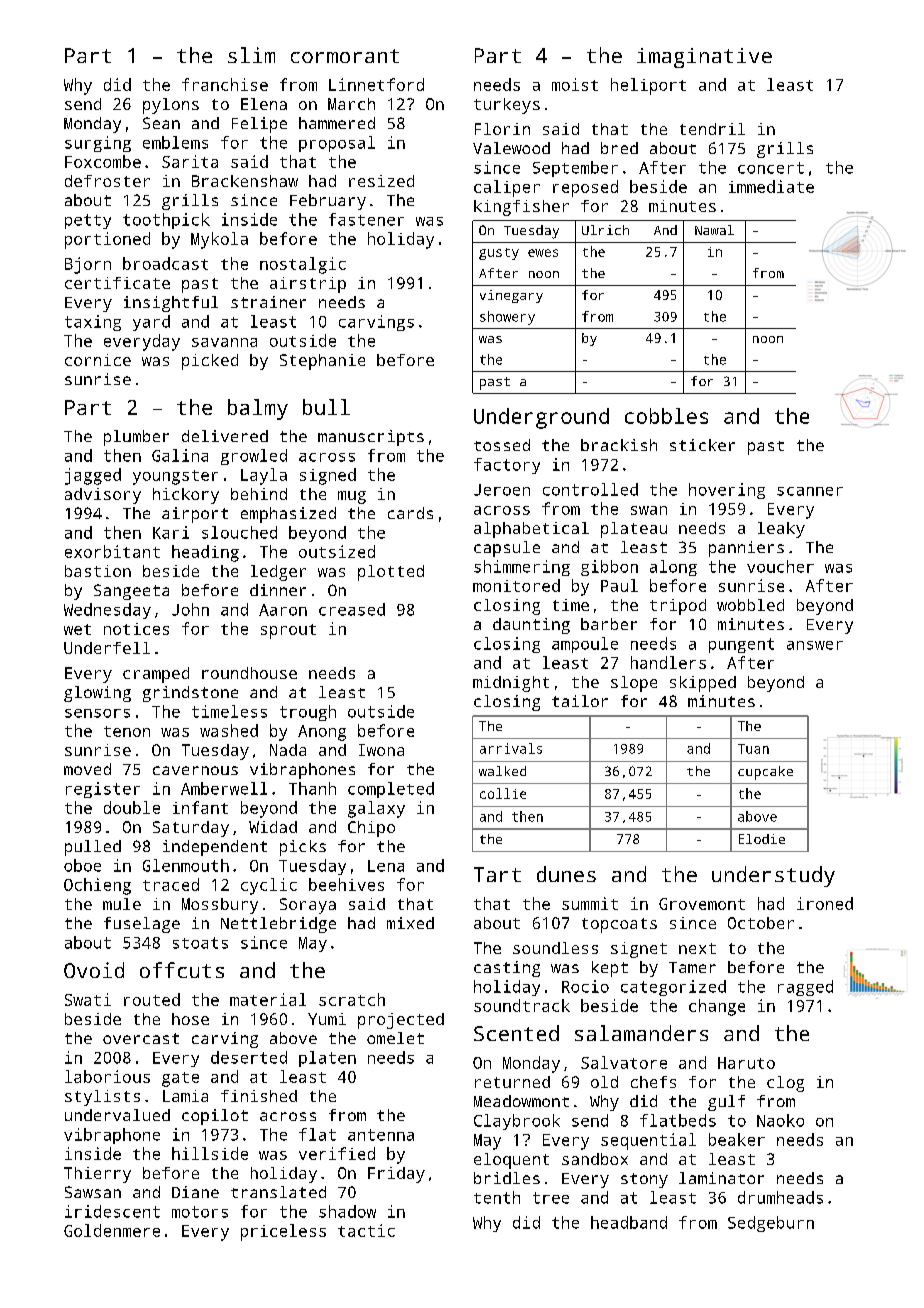 This document has height=1308, width=924. Describe the element at coordinates (555, 948) in the document. I see `soundless` at that location.
